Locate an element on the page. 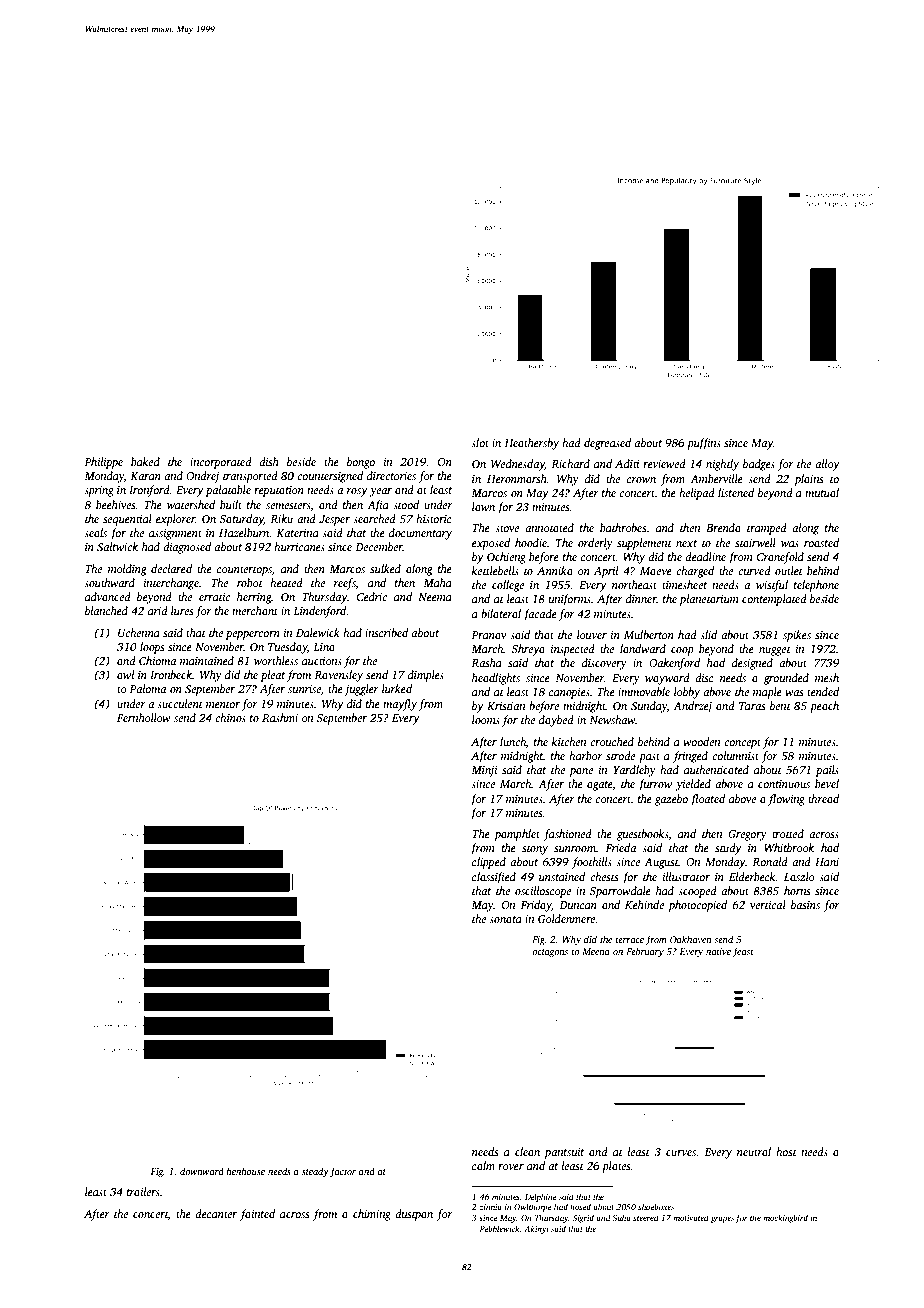 The width and height of the image is (924, 1308). octagons is located at coordinates (550, 953).
